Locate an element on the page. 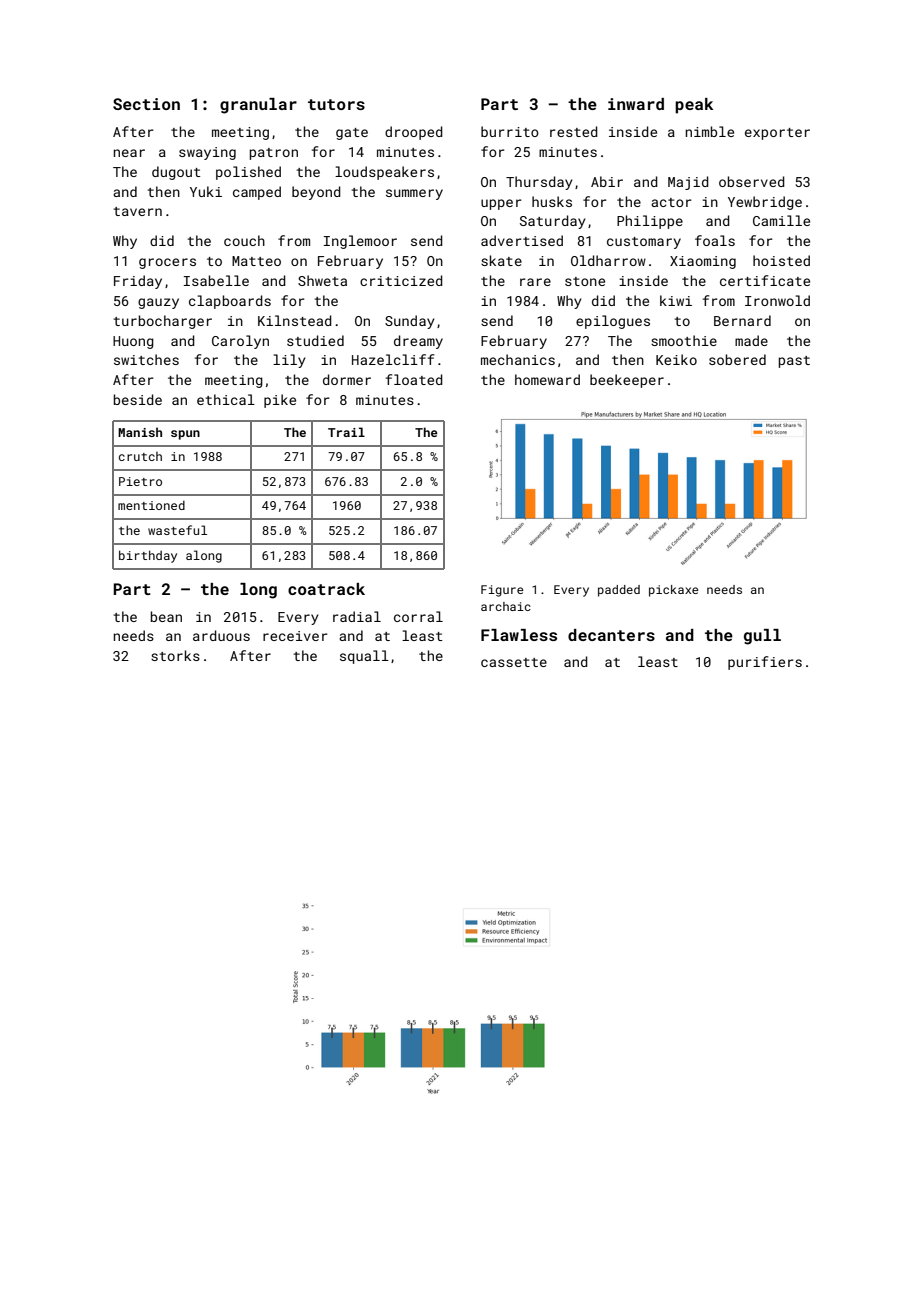  beekeeper is located at coordinates (627, 381).
